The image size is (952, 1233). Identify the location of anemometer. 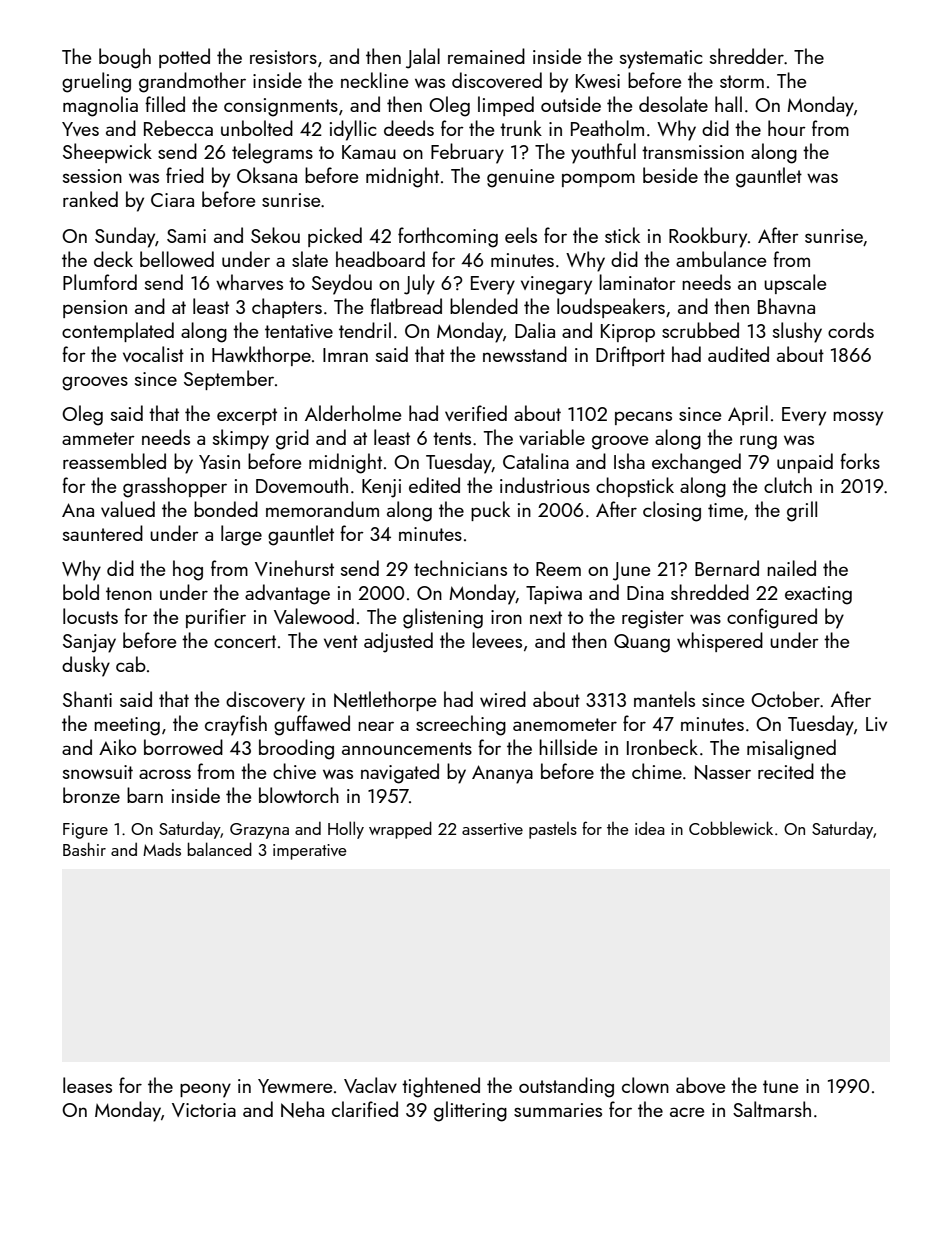
(565, 724).
